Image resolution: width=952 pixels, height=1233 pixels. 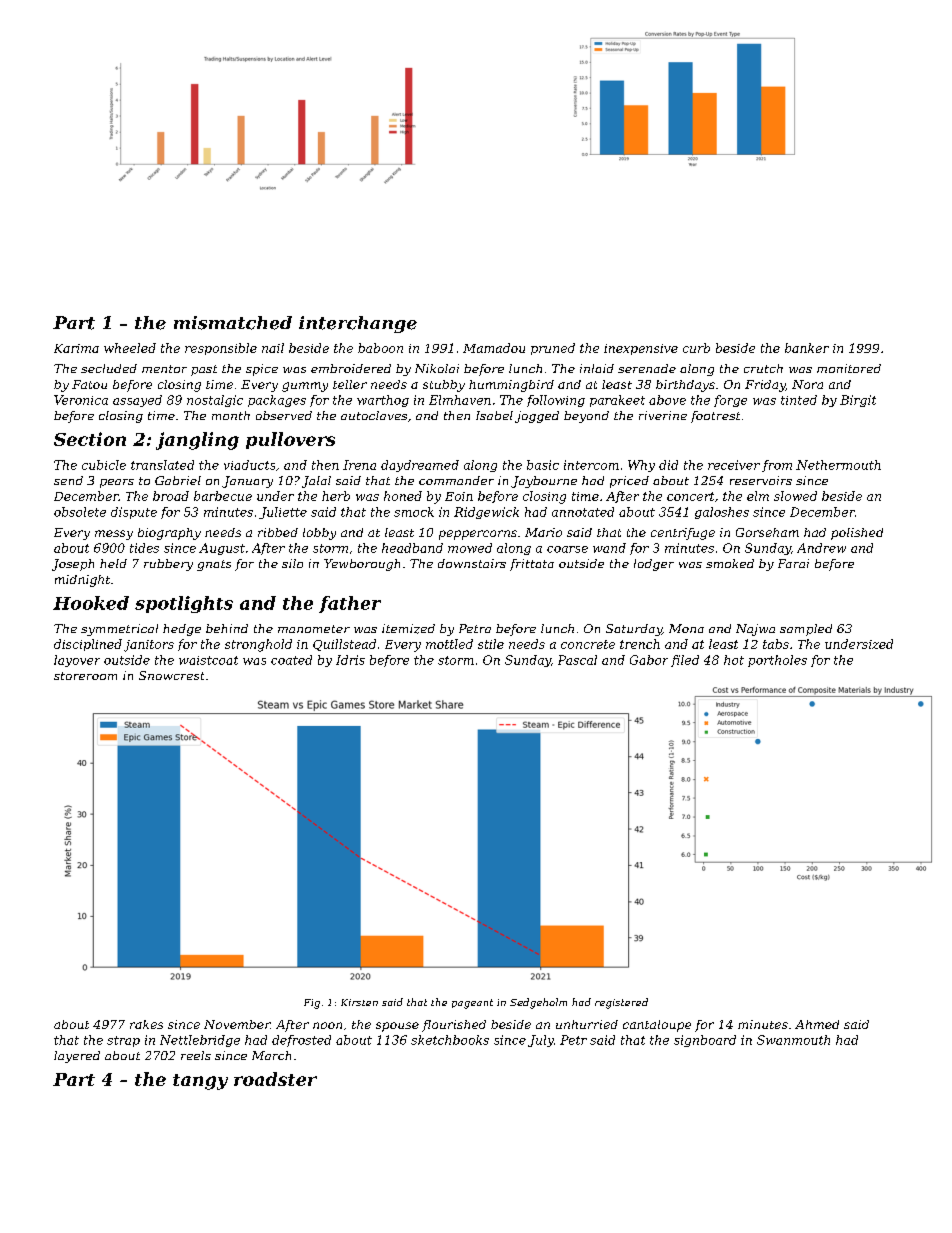 I want to click on roadster, so click(x=275, y=1079).
